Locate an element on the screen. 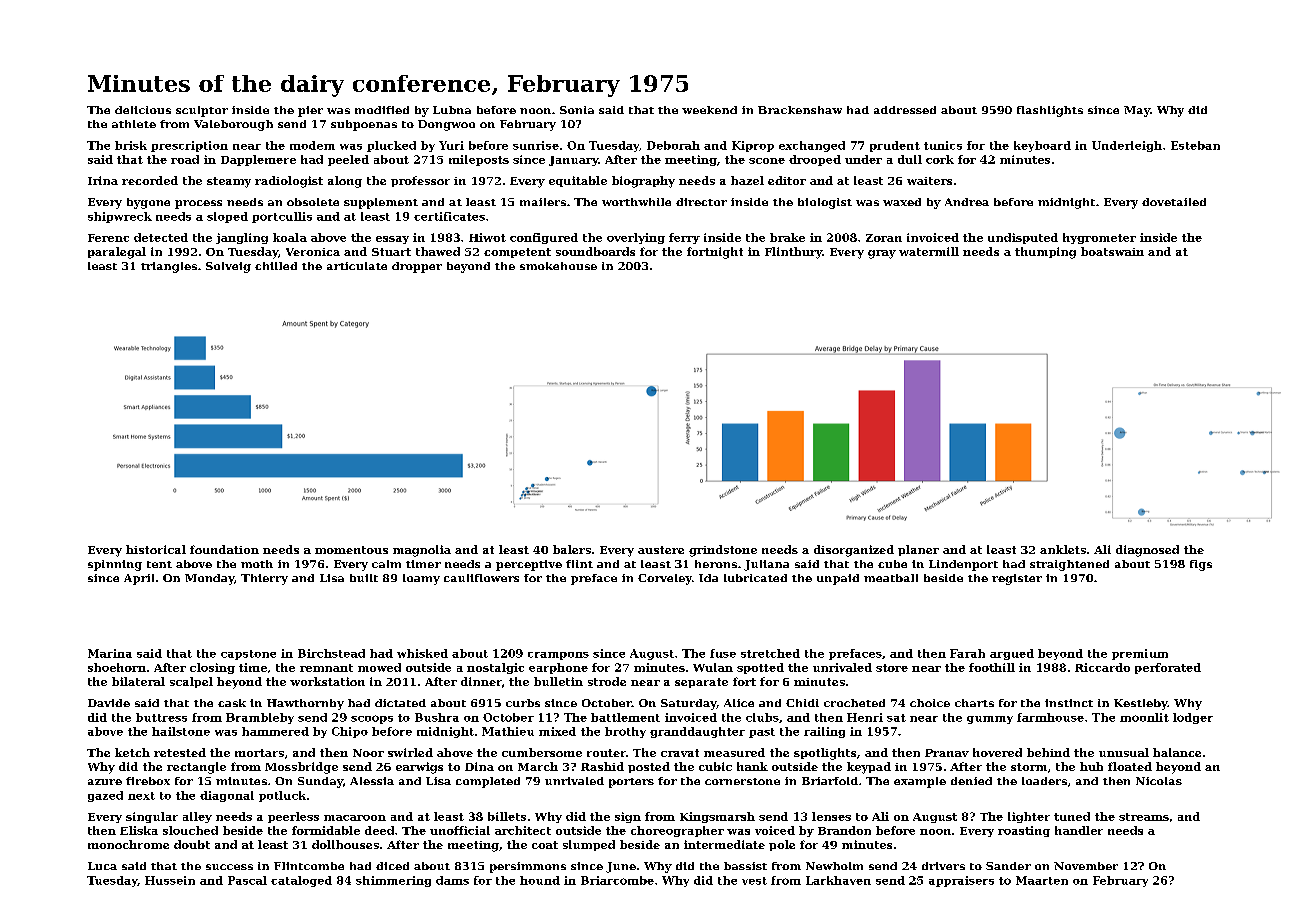  coat is located at coordinates (545, 845).
